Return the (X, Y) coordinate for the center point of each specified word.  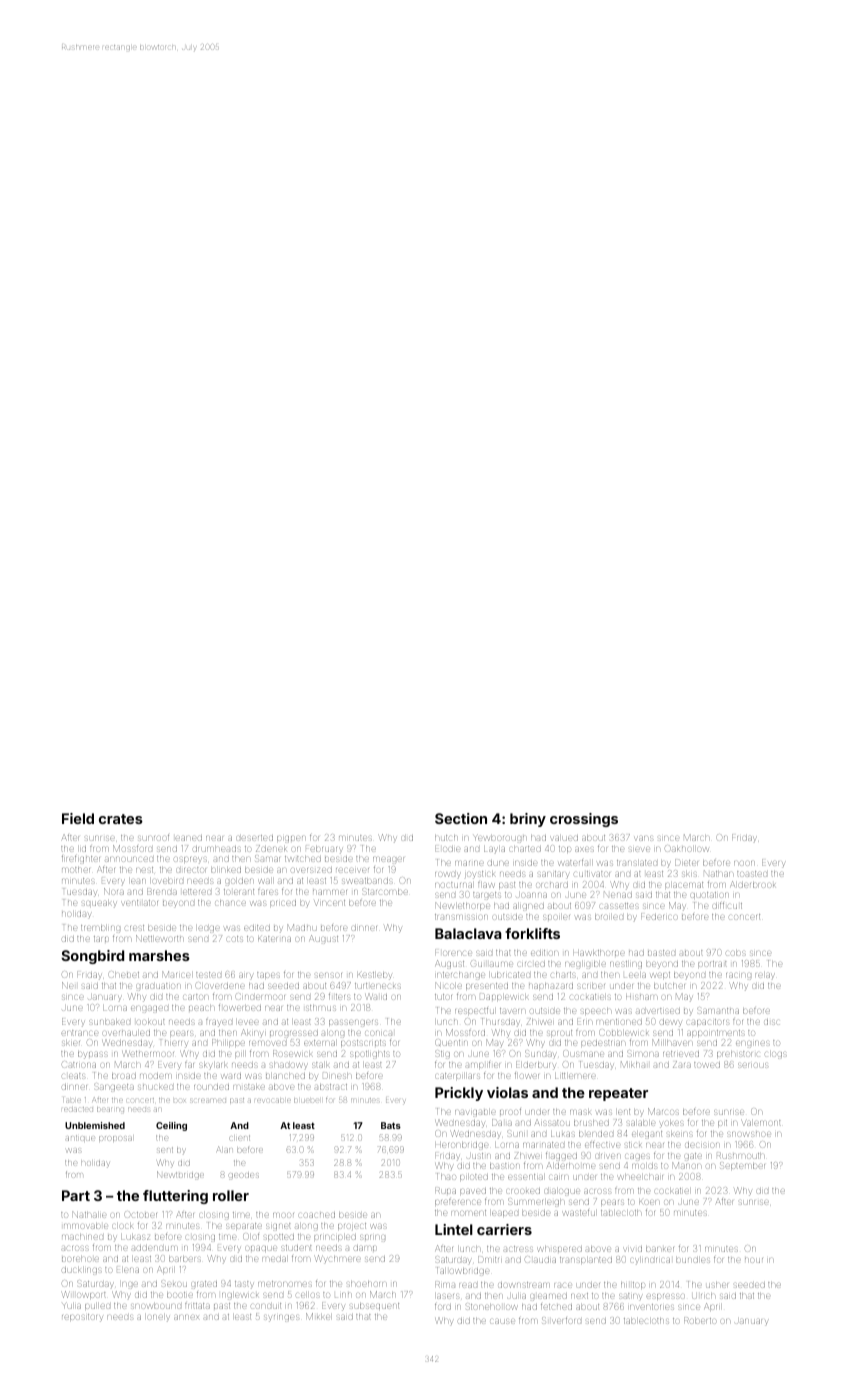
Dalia (502, 1122)
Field (78, 818)
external (319, 1043)
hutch (446, 838)
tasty (244, 1285)
